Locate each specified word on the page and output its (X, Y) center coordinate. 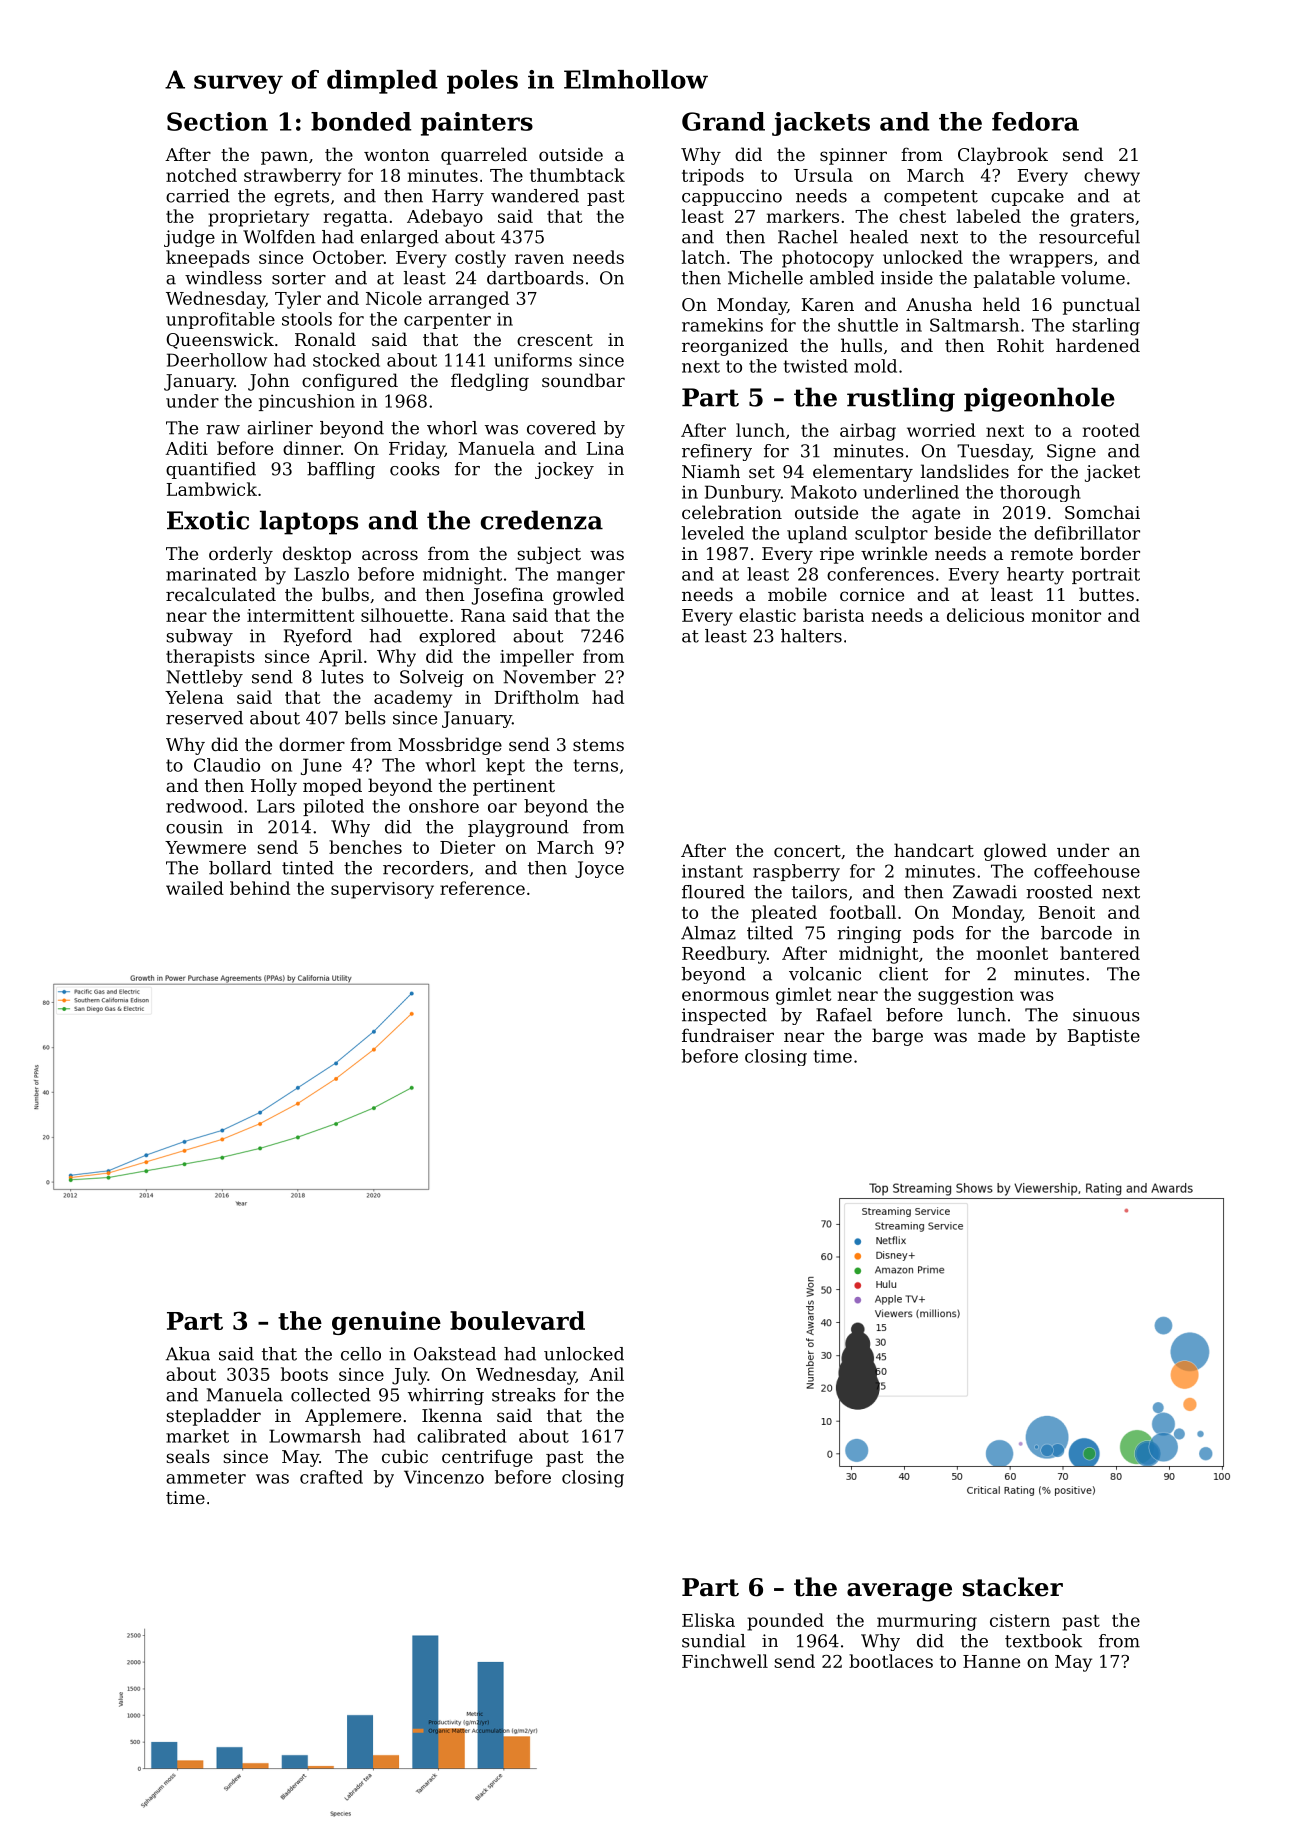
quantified (211, 470)
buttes (1106, 594)
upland (817, 534)
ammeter (206, 1478)
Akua (188, 1354)
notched (201, 175)
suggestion (966, 996)
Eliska (708, 1620)
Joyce (599, 869)
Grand (723, 121)
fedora (1035, 121)
